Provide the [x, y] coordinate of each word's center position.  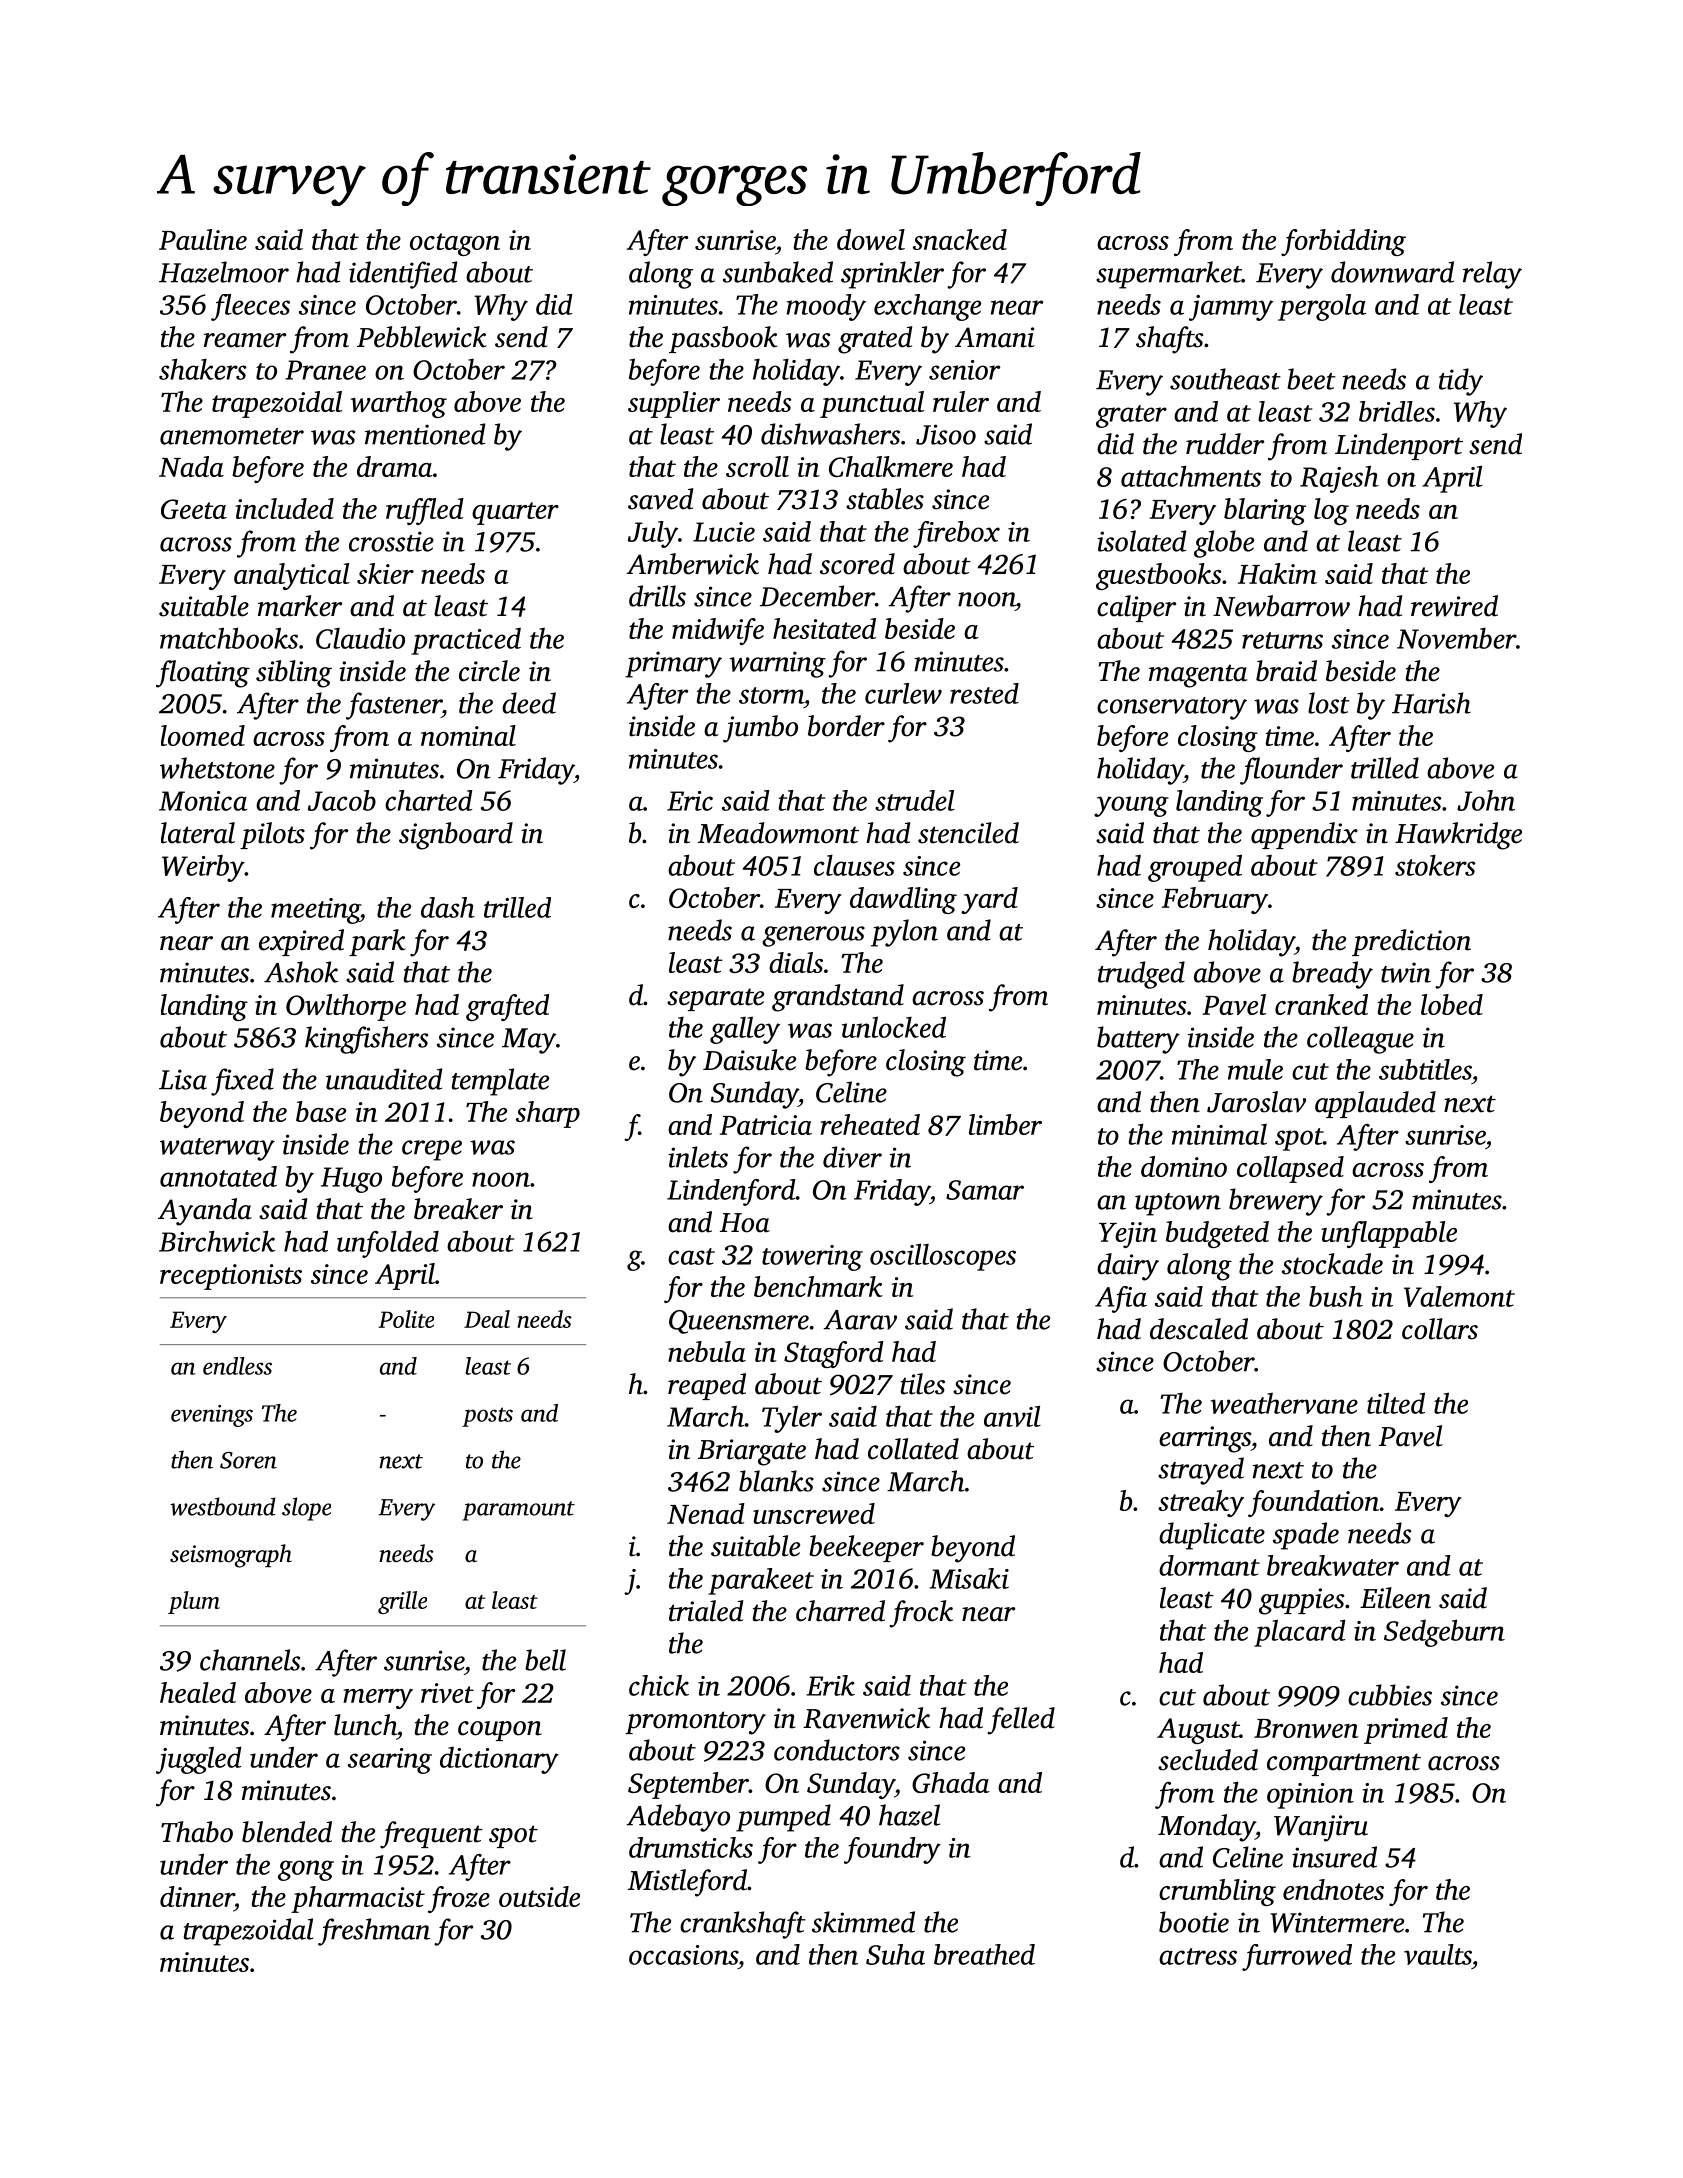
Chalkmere [891, 466]
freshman [374, 1932]
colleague [1360, 1040]
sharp [548, 1114]
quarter [515, 513]
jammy [1231, 308]
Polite [406, 1319]
